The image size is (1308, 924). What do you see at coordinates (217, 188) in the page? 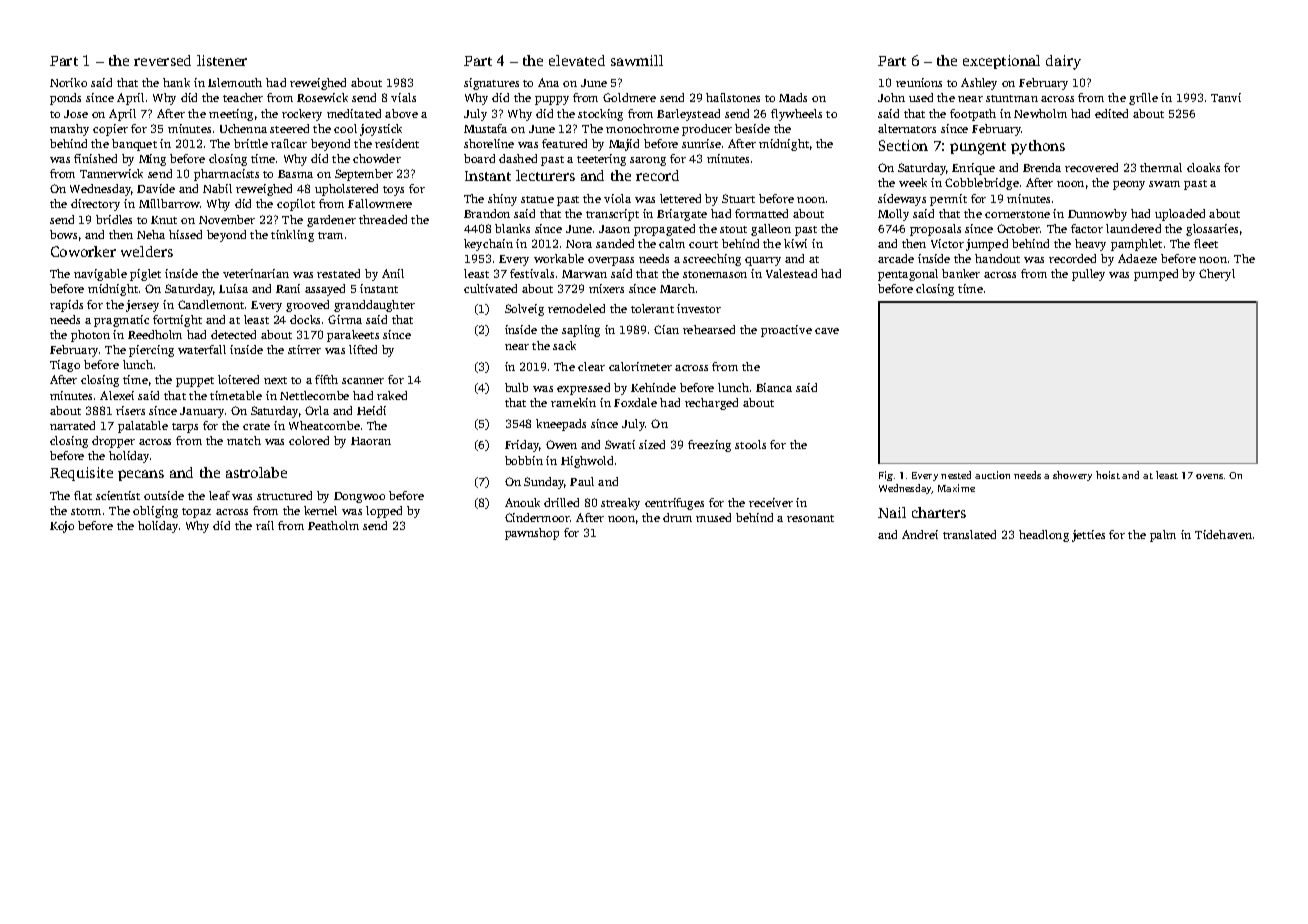
I see `Nabil` at bounding box center [217, 188].
